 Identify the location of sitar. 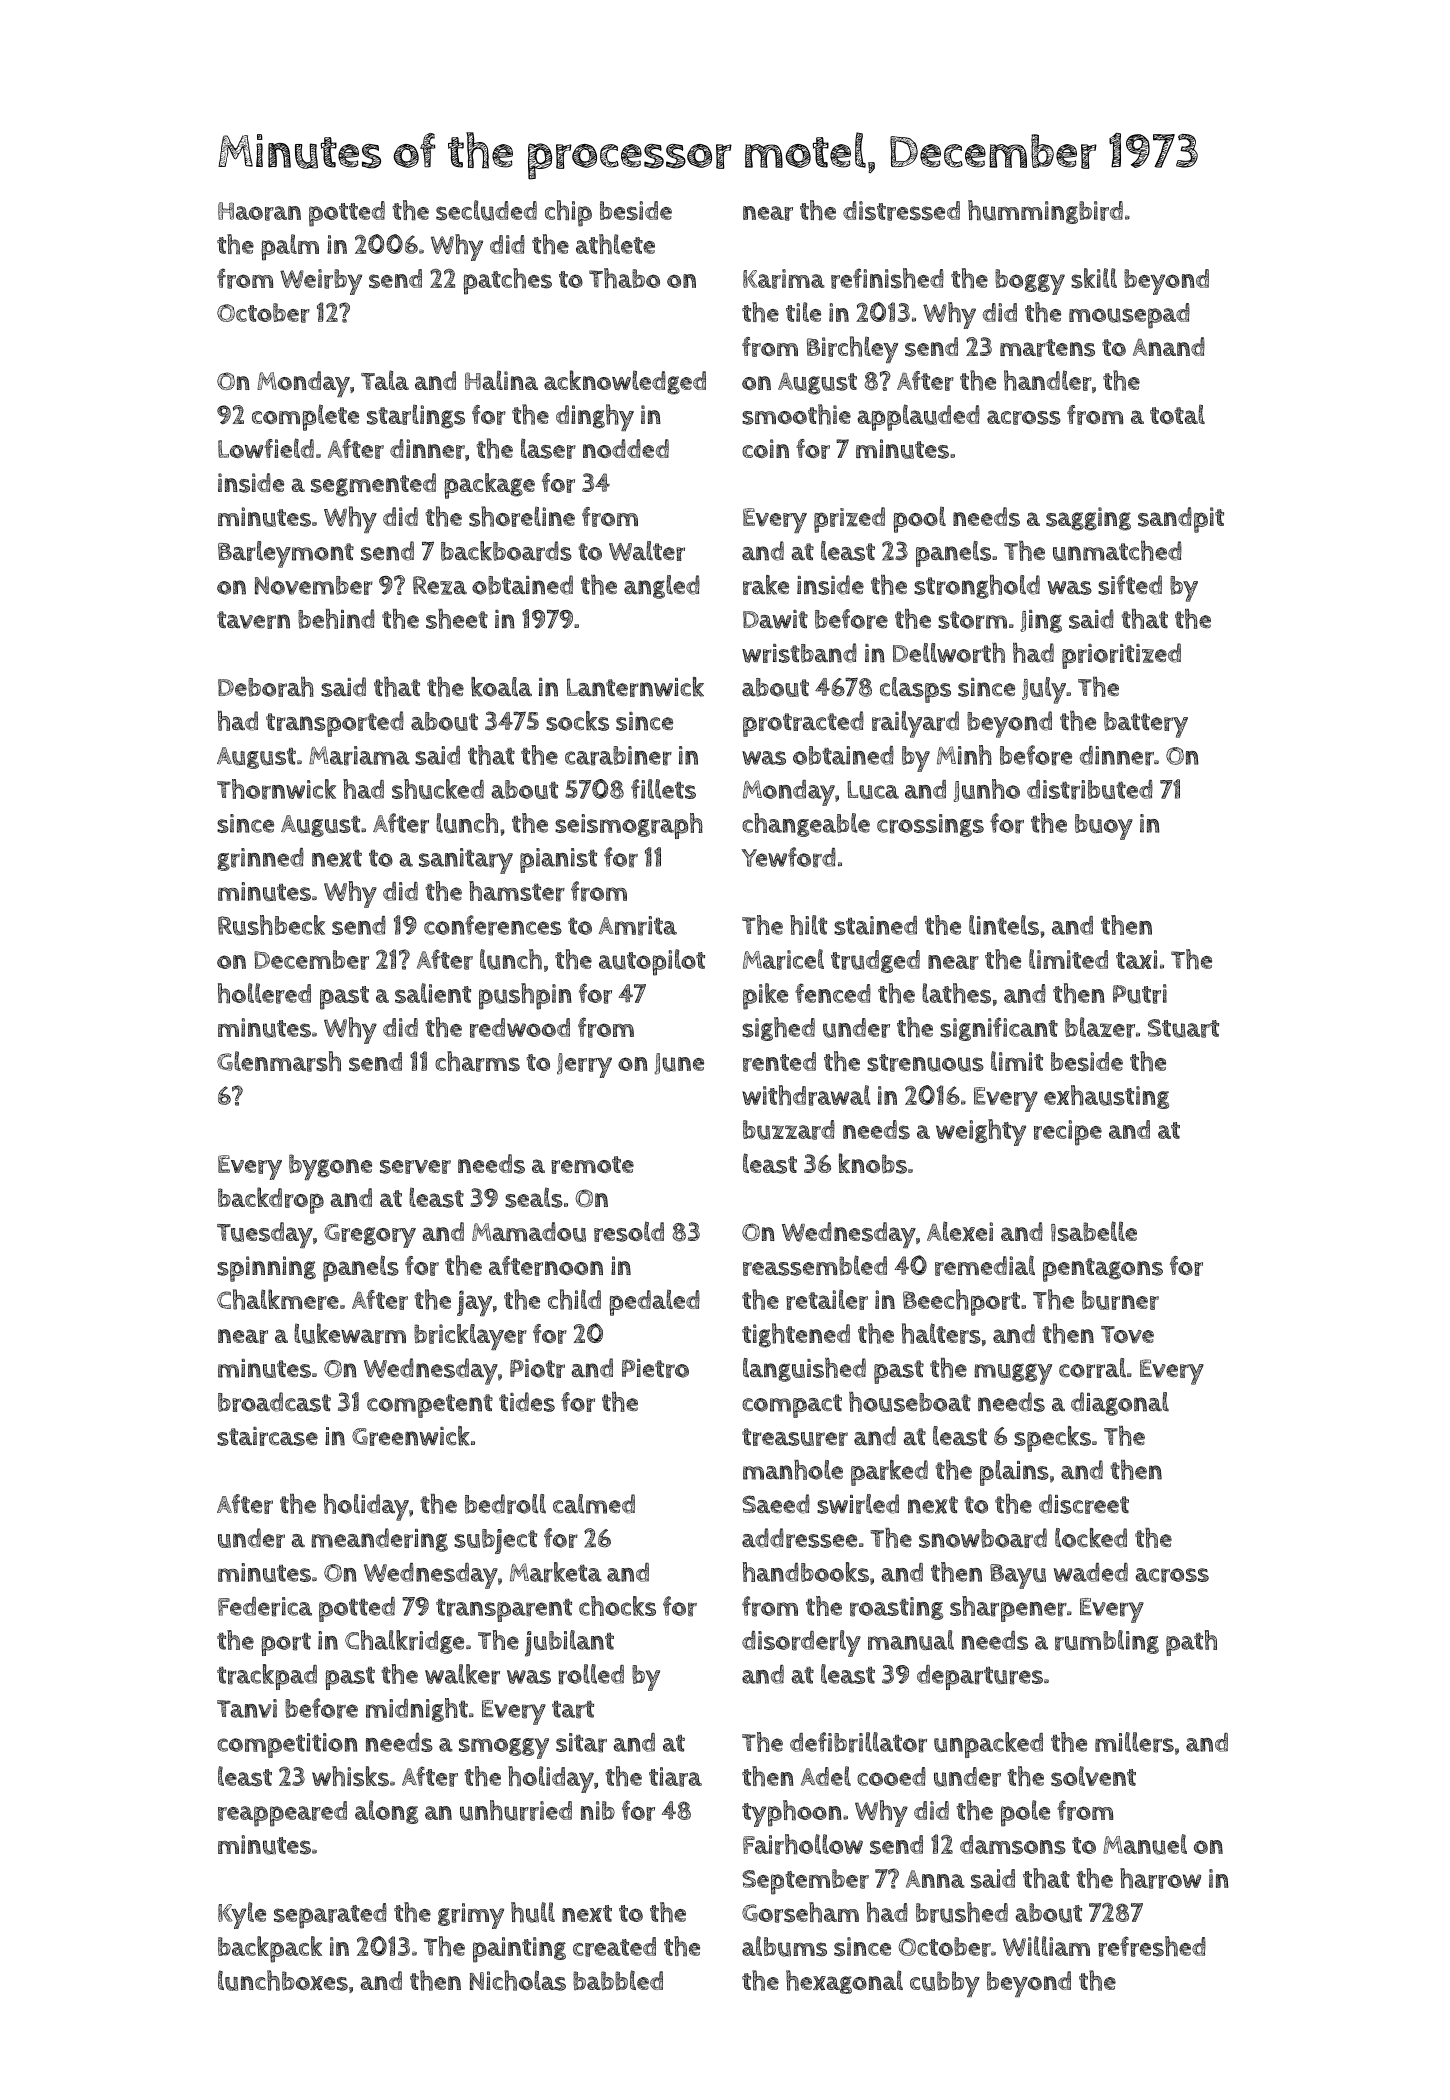
(581, 1743).
